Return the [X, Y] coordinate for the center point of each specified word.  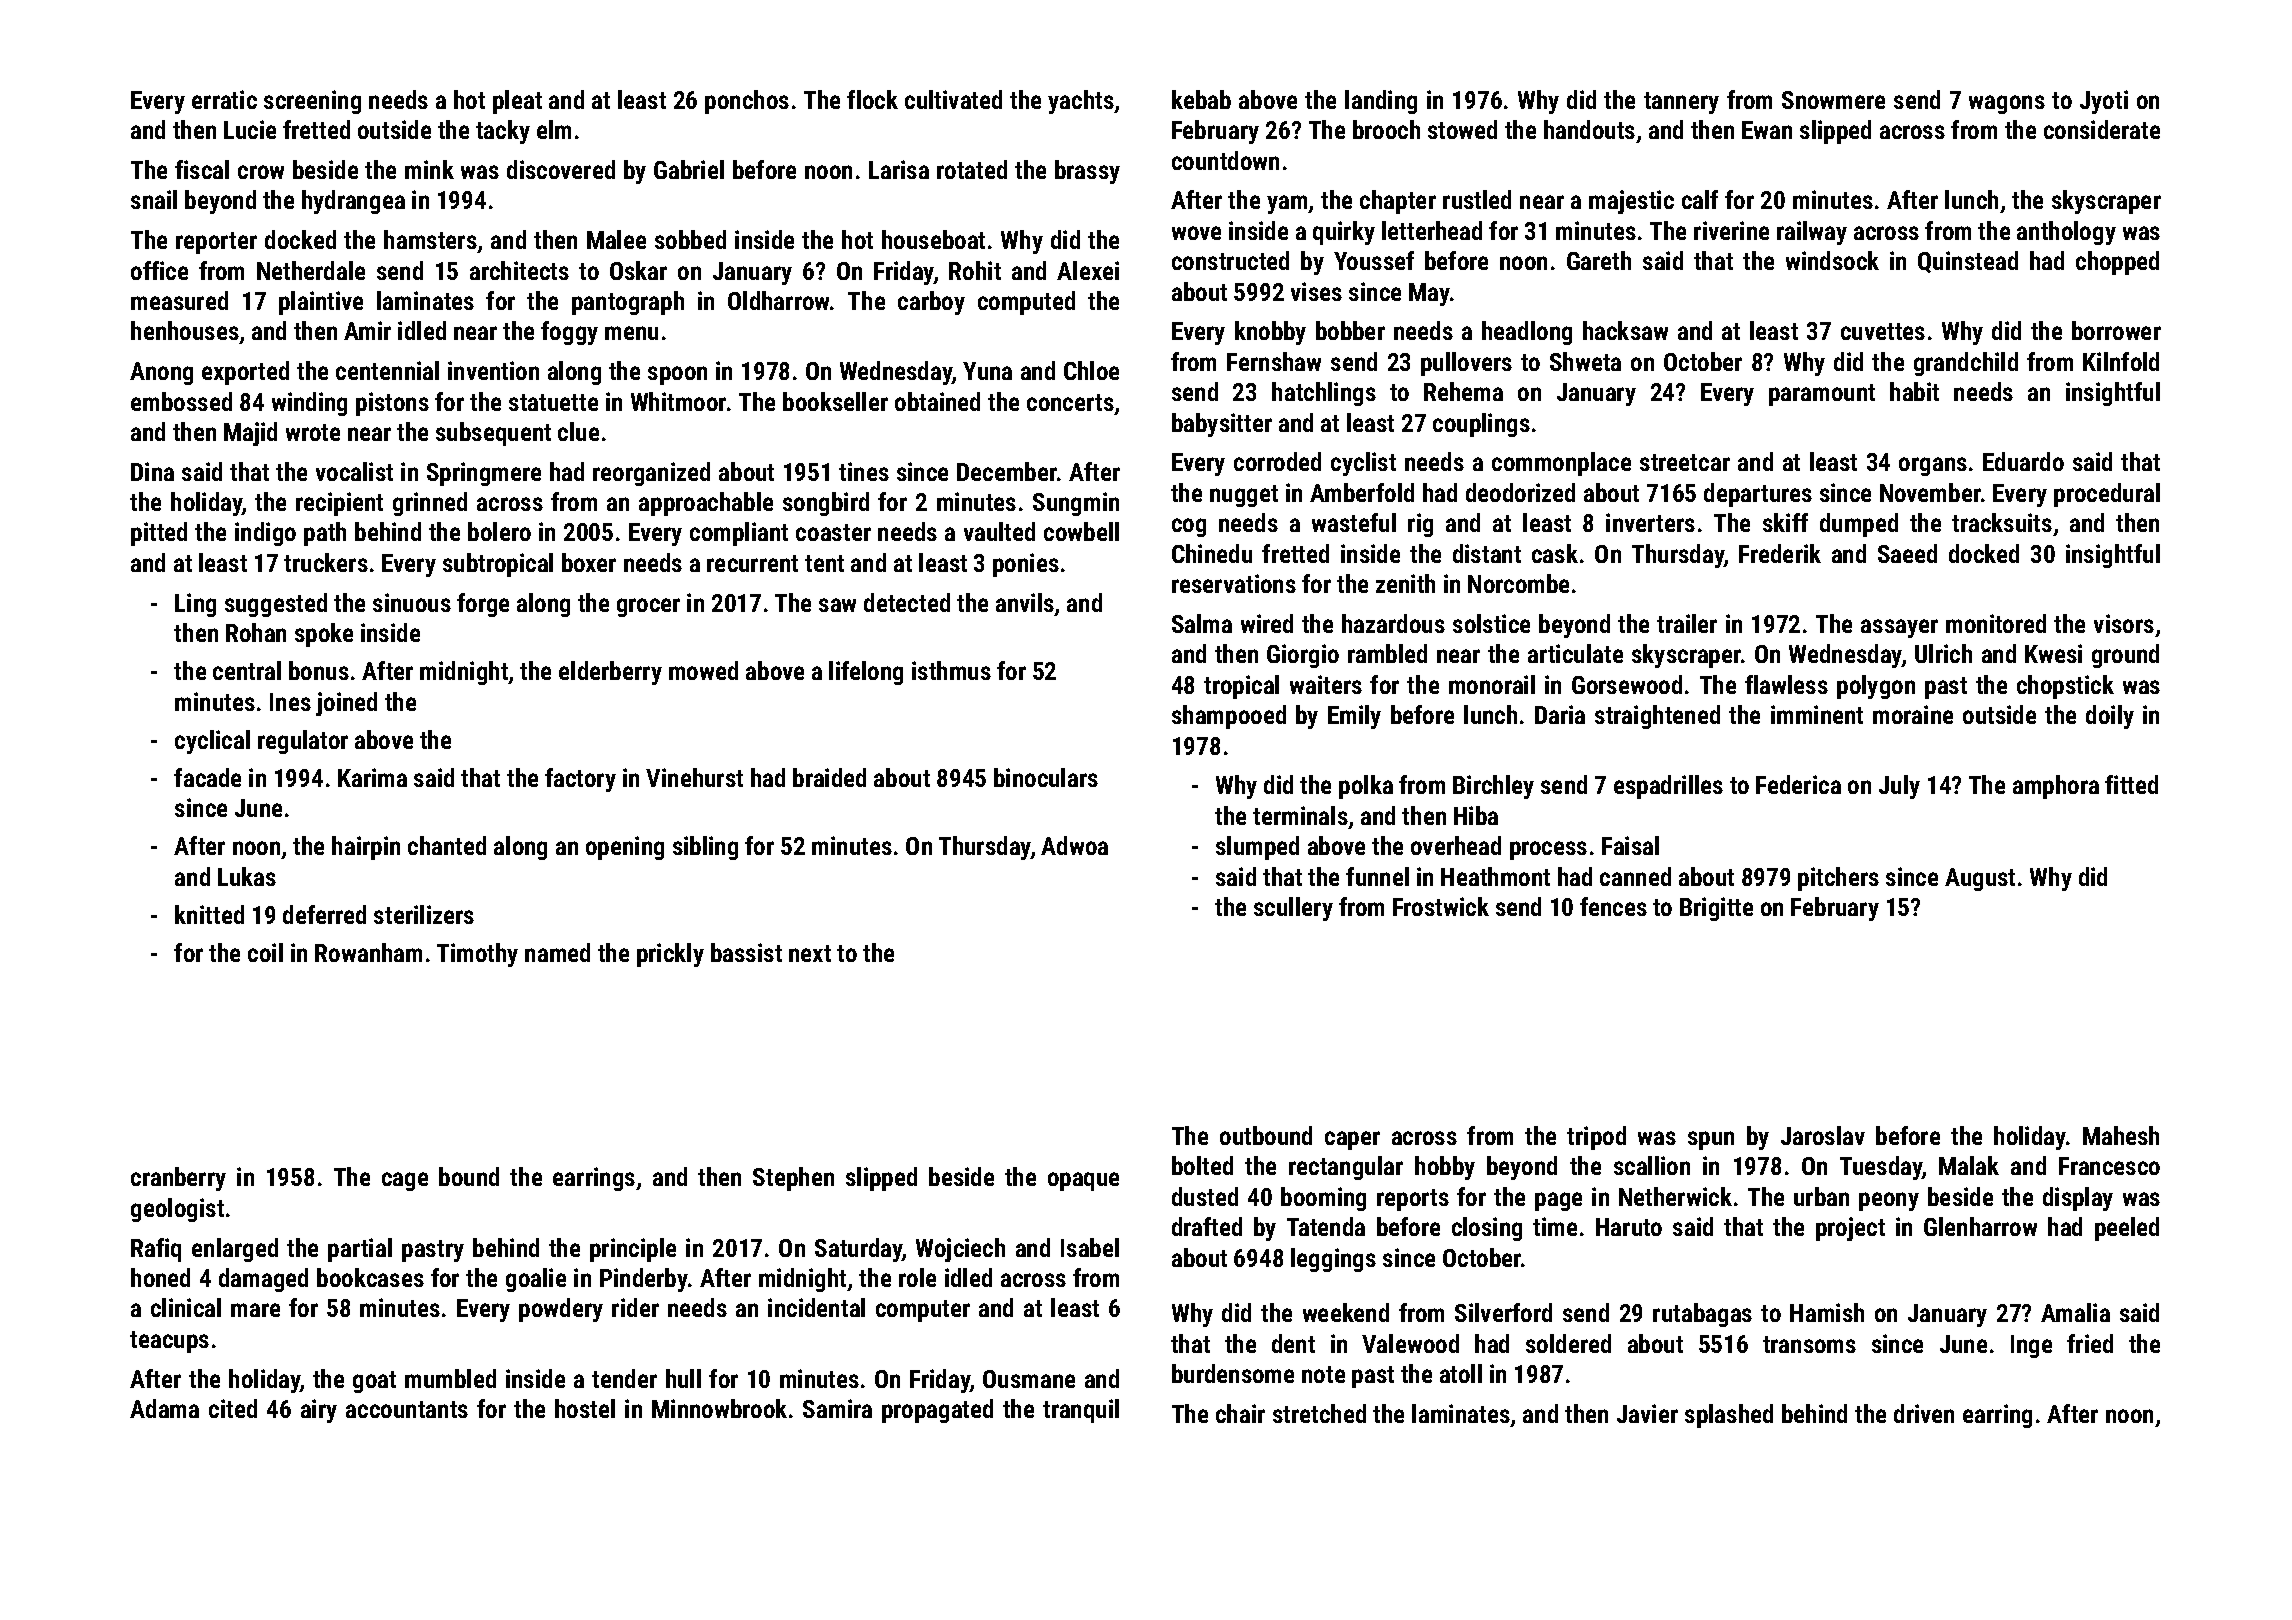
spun [1711, 1140]
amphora [2056, 787]
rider [635, 1307]
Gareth [1599, 260]
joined [346, 704]
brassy [1087, 172]
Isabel [1090, 1247]
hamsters [430, 239]
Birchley [1493, 787]
